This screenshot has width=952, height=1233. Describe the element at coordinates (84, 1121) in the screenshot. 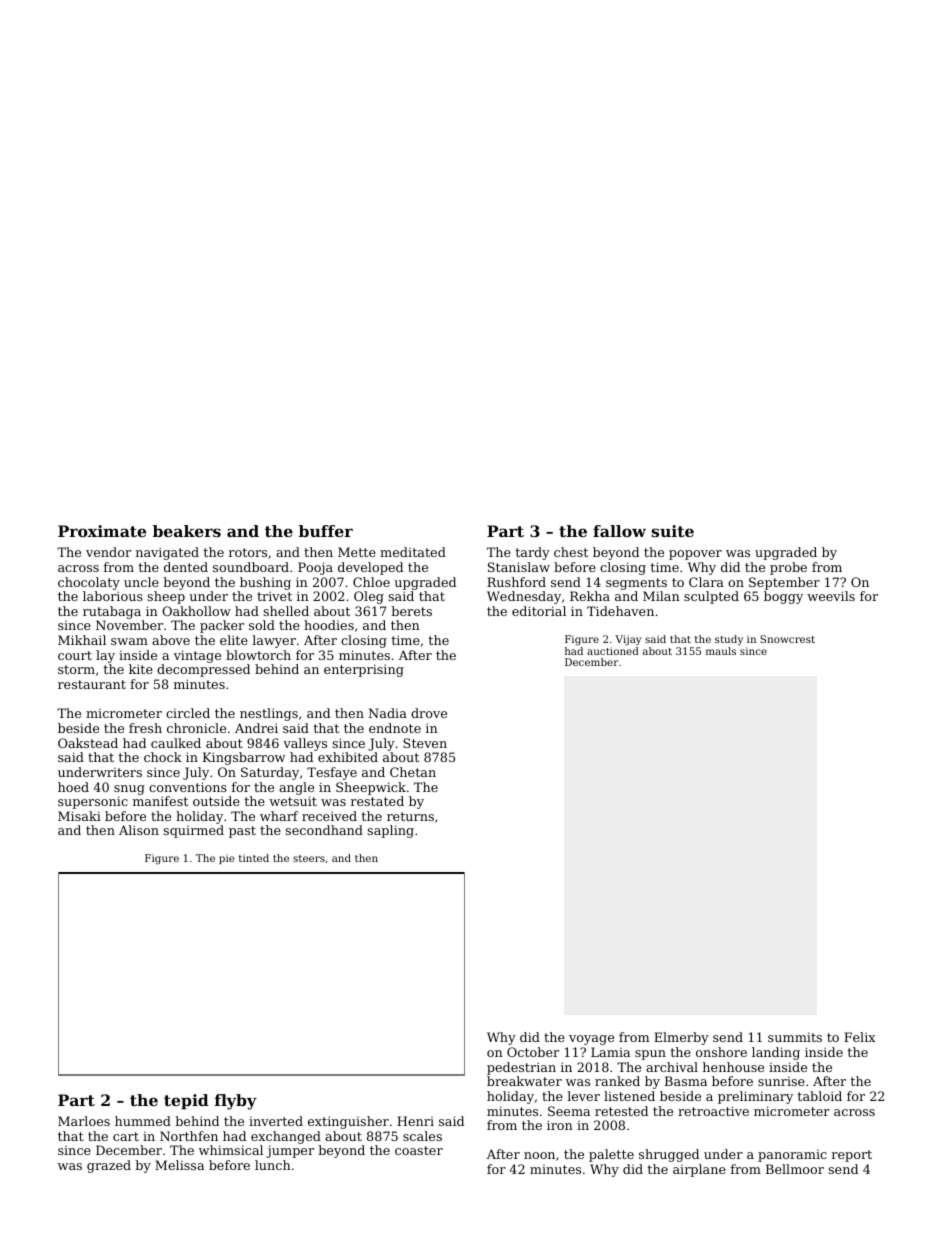

I see `Marloes` at that location.
